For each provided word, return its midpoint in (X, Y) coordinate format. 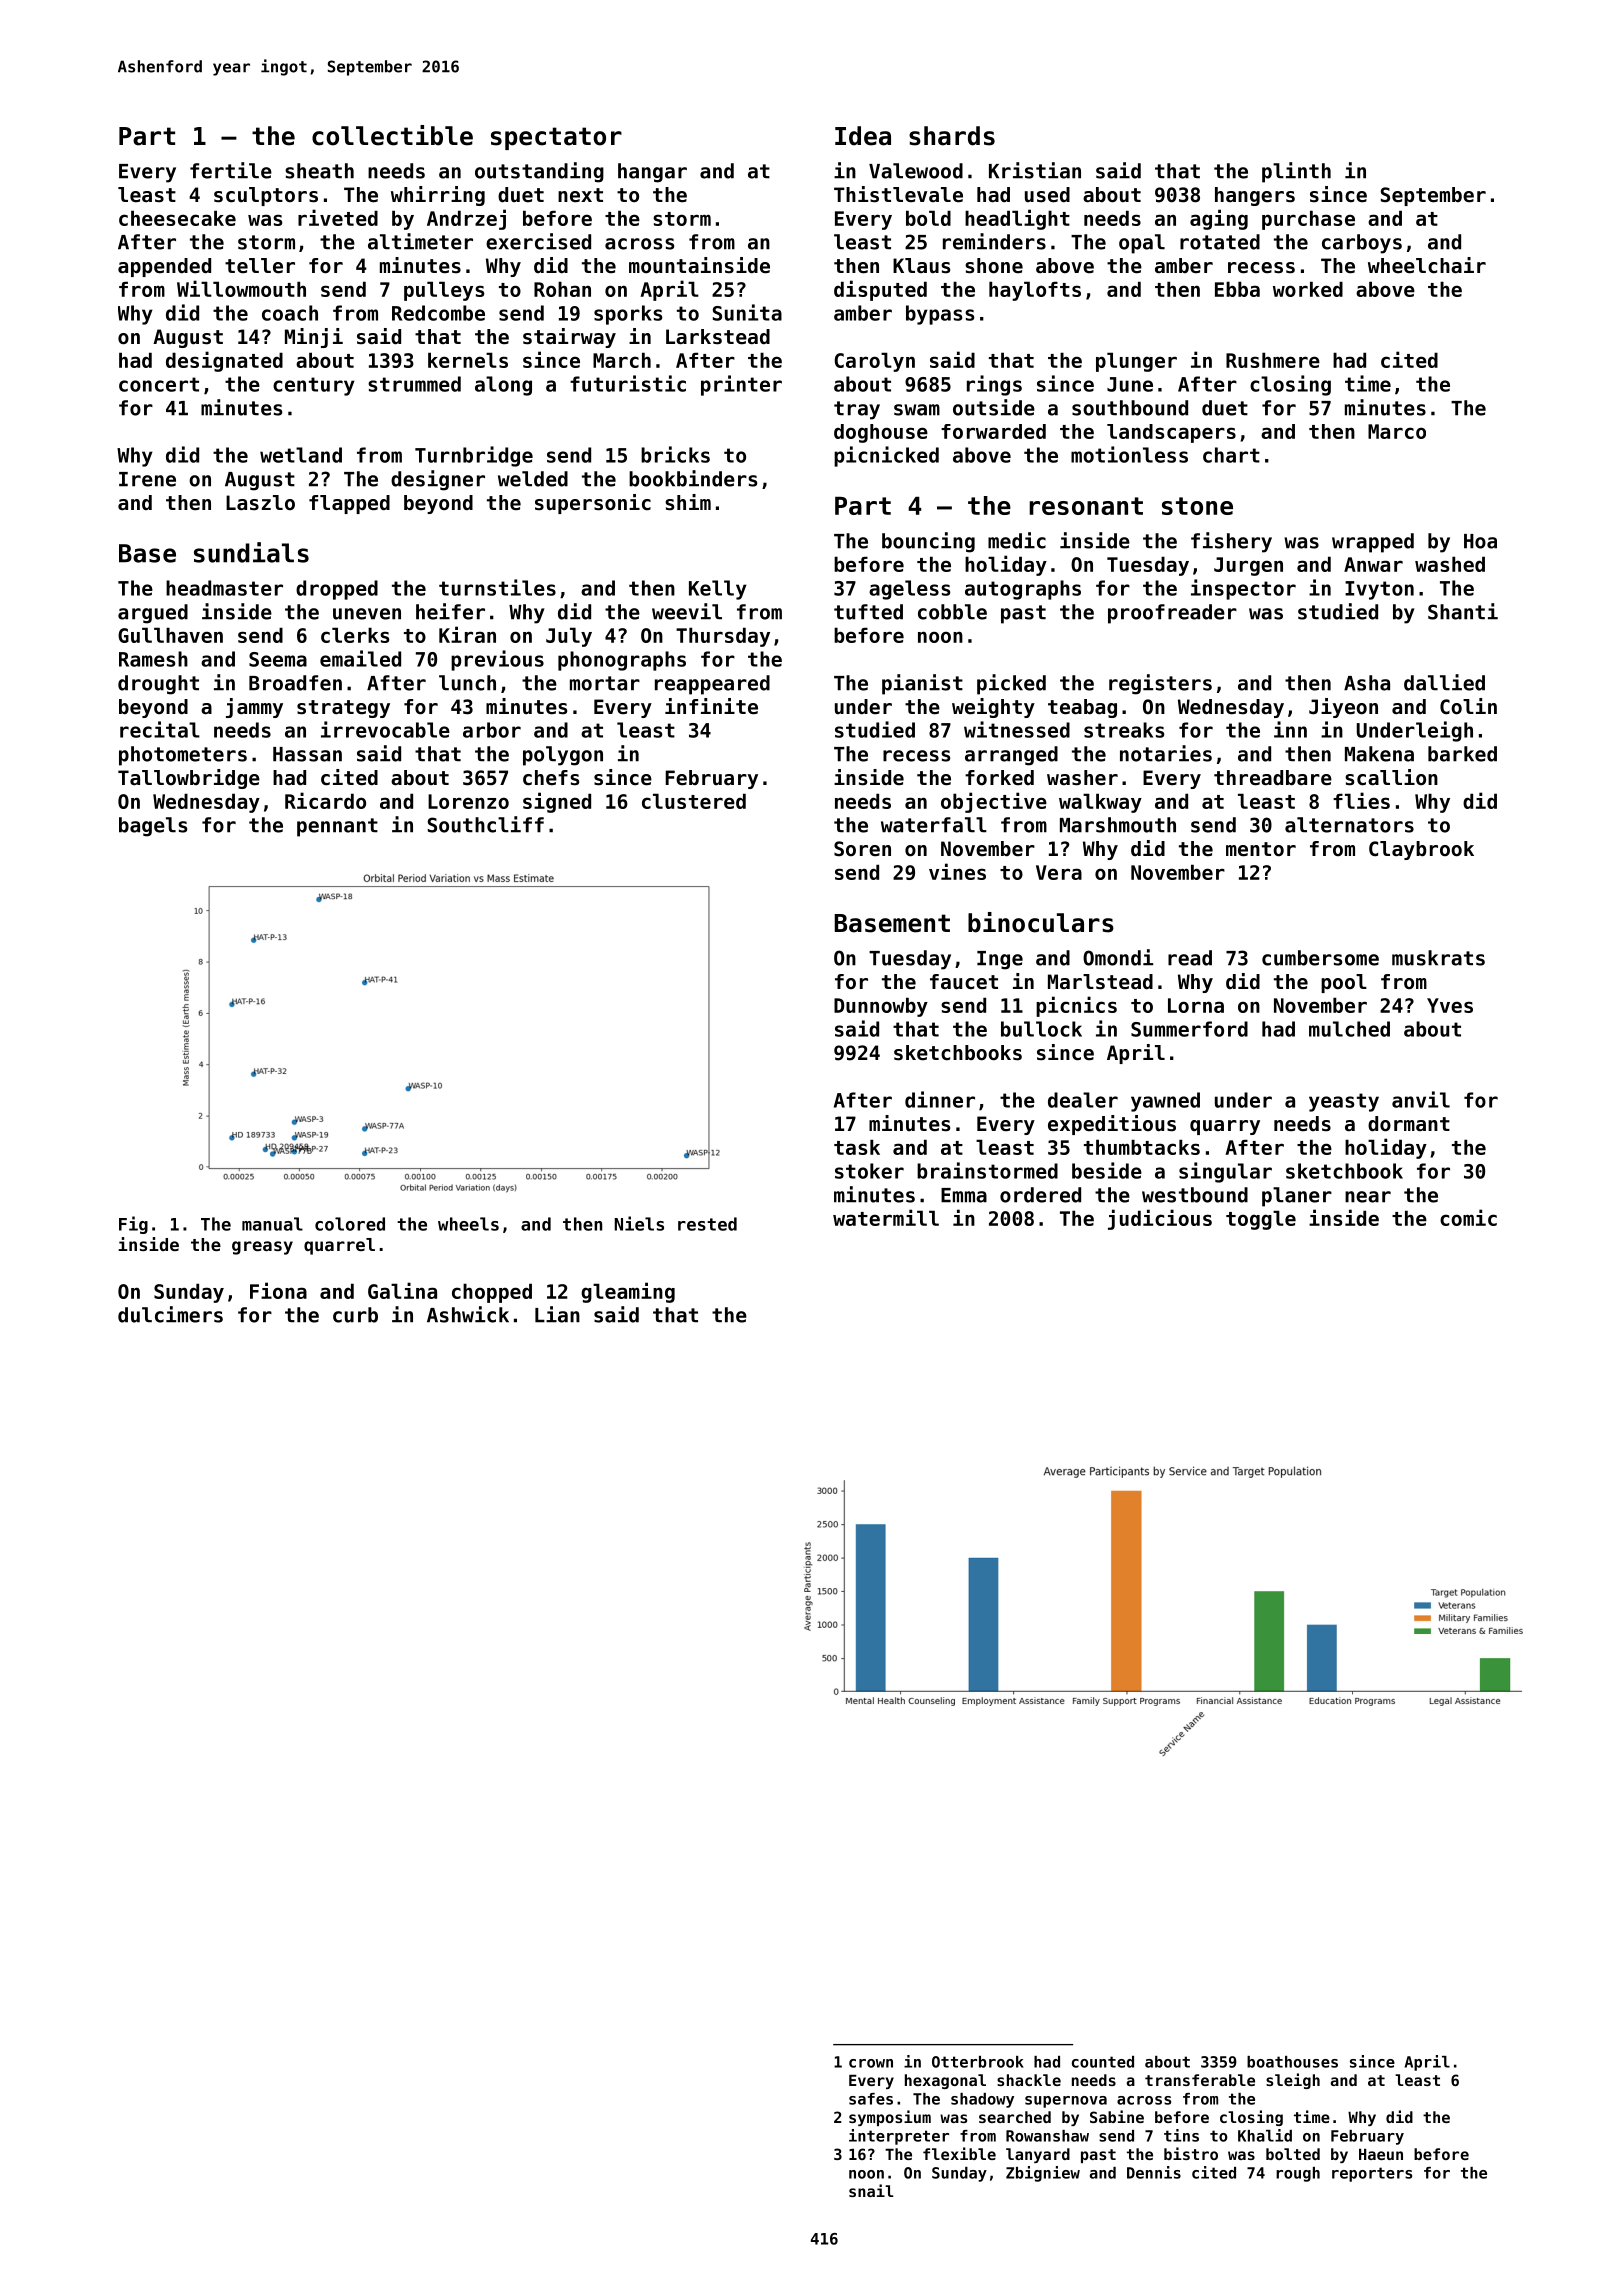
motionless (1129, 454)
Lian (557, 1314)
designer (438, 480)
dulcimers (170, 1314)
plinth (1296, 172)
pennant (337, 827)
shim (688, 502)
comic (1468, 1217)
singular (1225, 1172)
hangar (652, 173)
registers (1160, 684)
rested (707, 1224)
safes (871, 2099)
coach (290, 313)
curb (355, 1315)
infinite (711, 706)
